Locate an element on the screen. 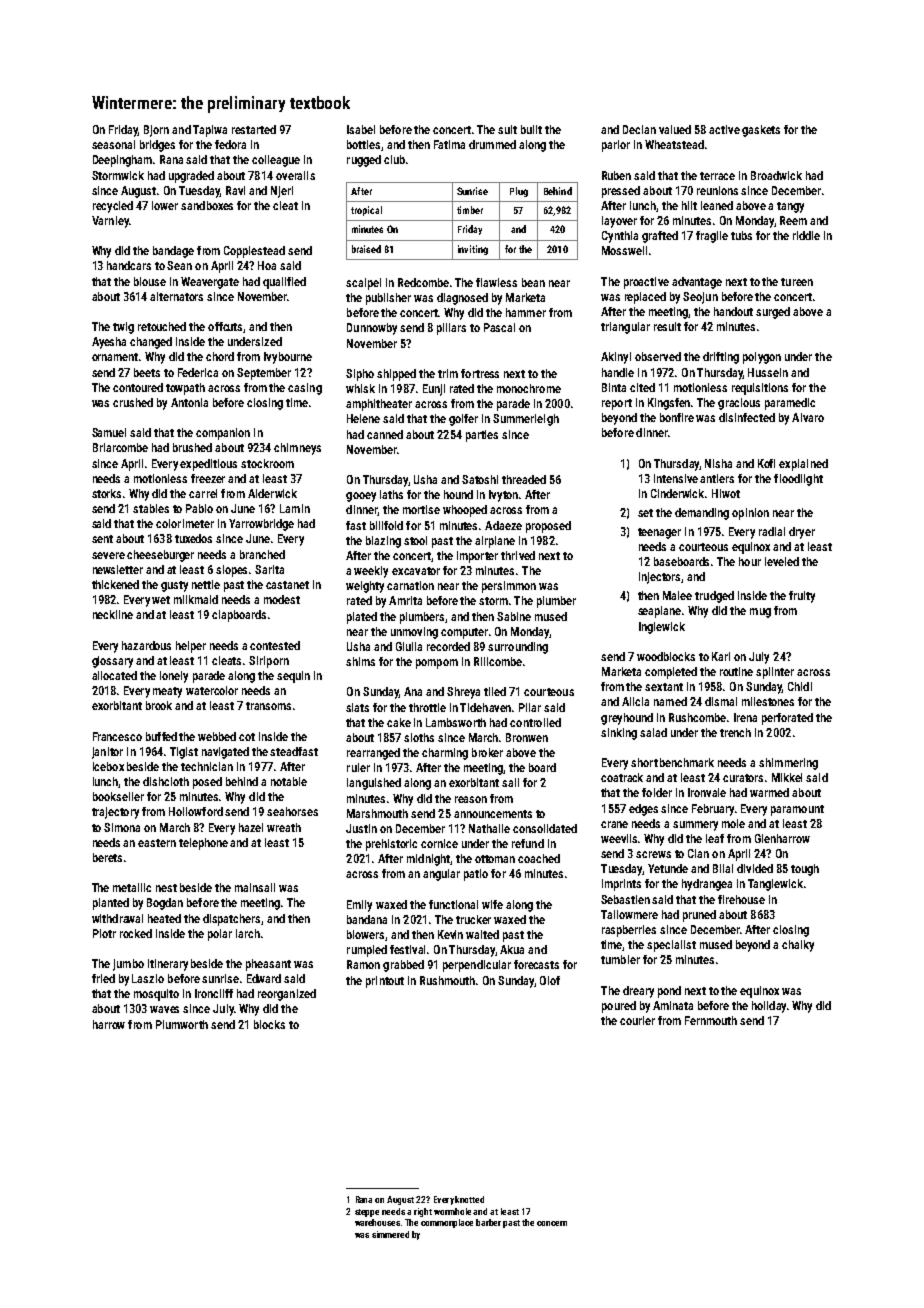 This screenshot has width=924, height=1308. barber is located at coordinates (488, 1222).
